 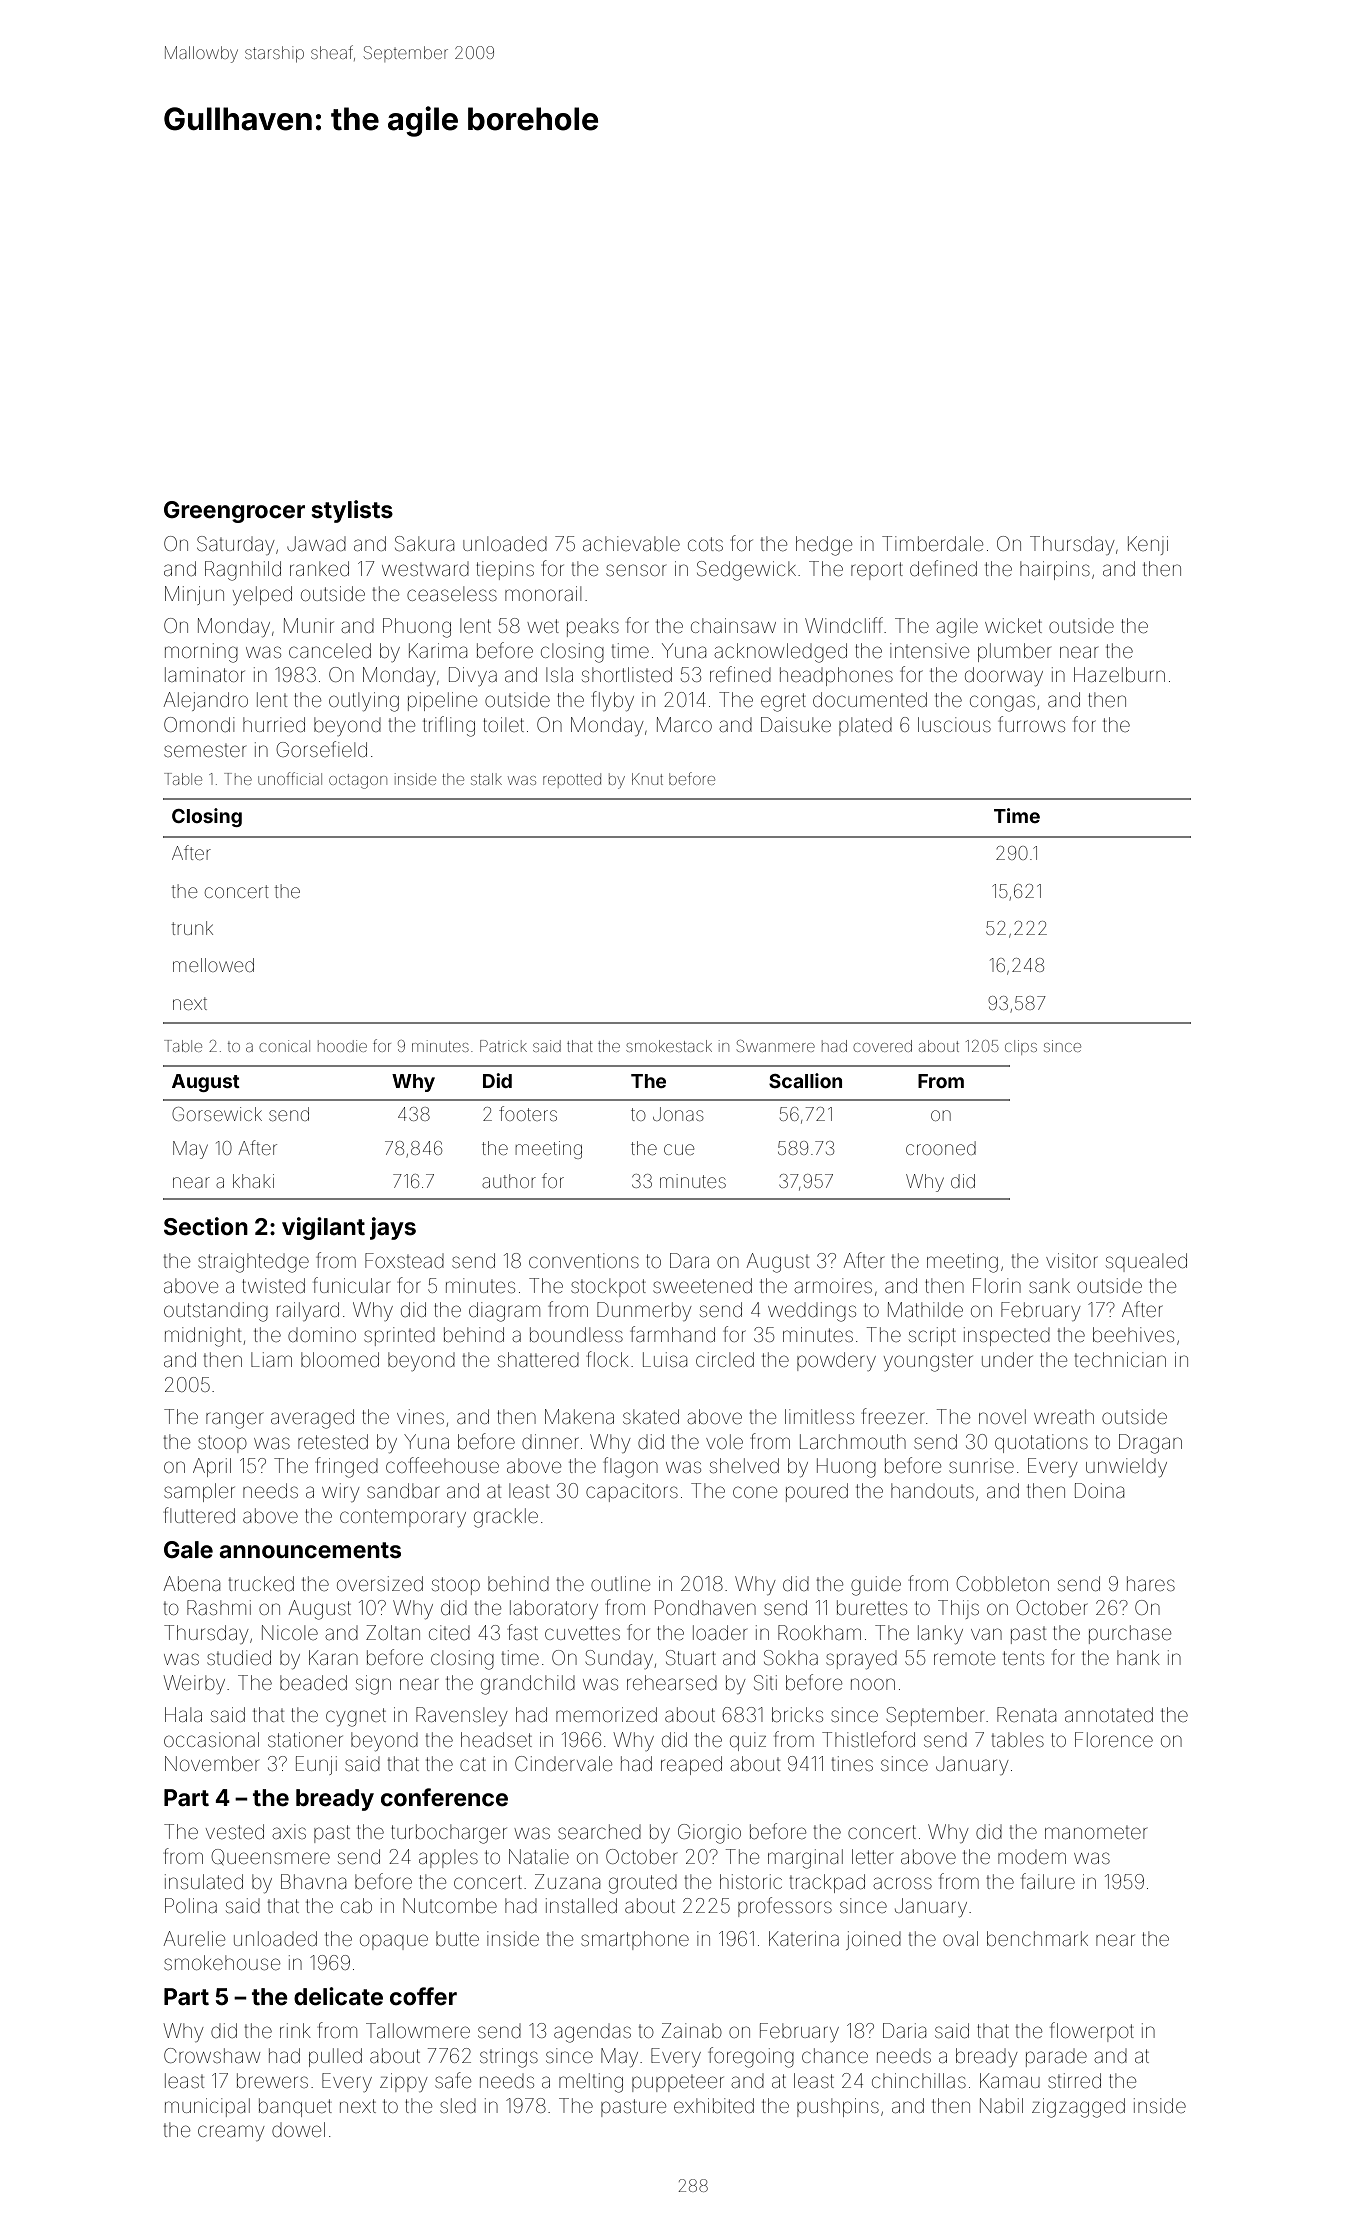 I want to click on Section, so click(x=206, y=1226).
